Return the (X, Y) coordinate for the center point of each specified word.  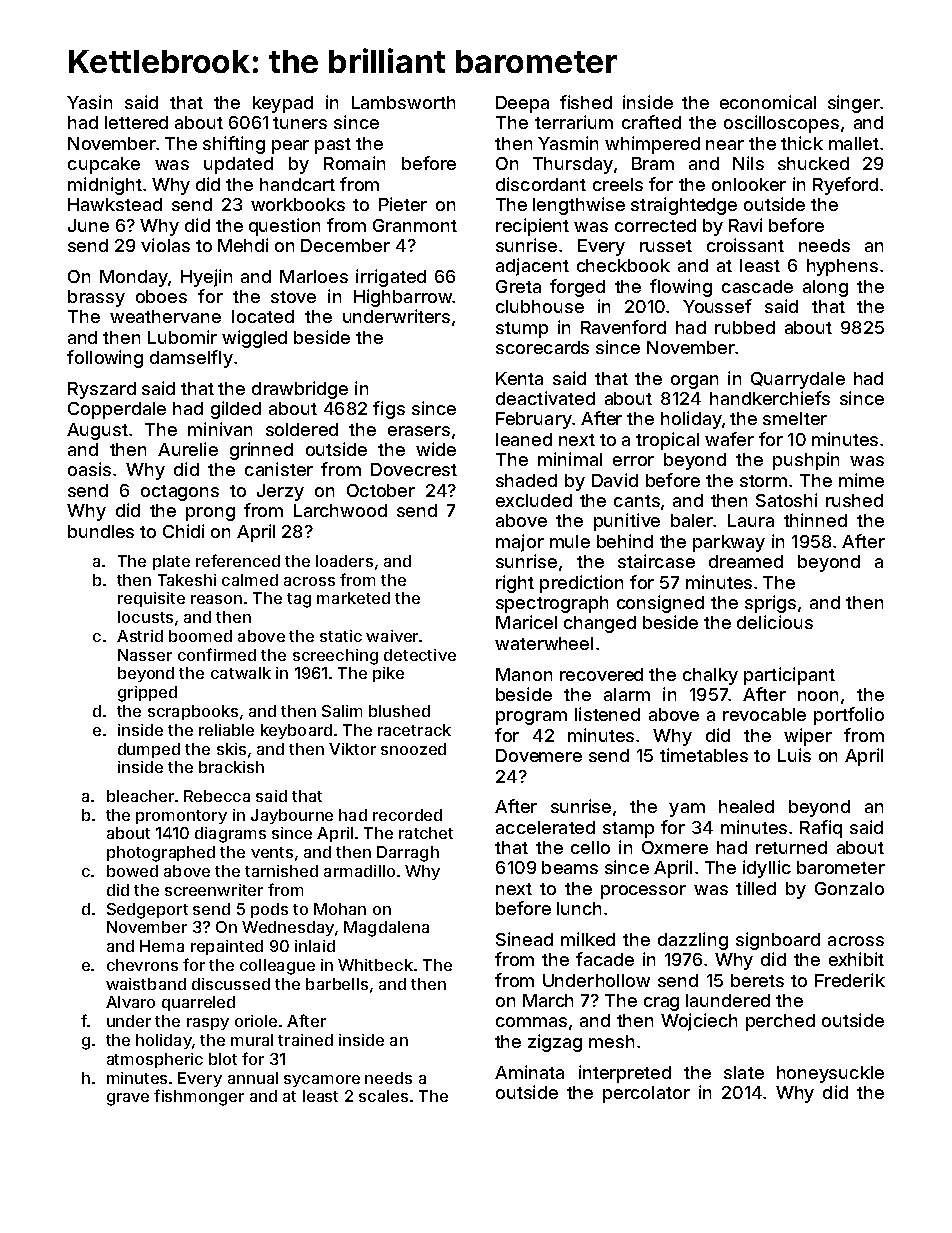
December (345, 245)
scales (383, 1096)
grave (128, 1099)
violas (165, 245)
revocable (764, 714)
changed (600, 624)
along (825, 288)
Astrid (140, 636)
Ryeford (845, 186)
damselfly (191, 359)
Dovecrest (414, 469)
